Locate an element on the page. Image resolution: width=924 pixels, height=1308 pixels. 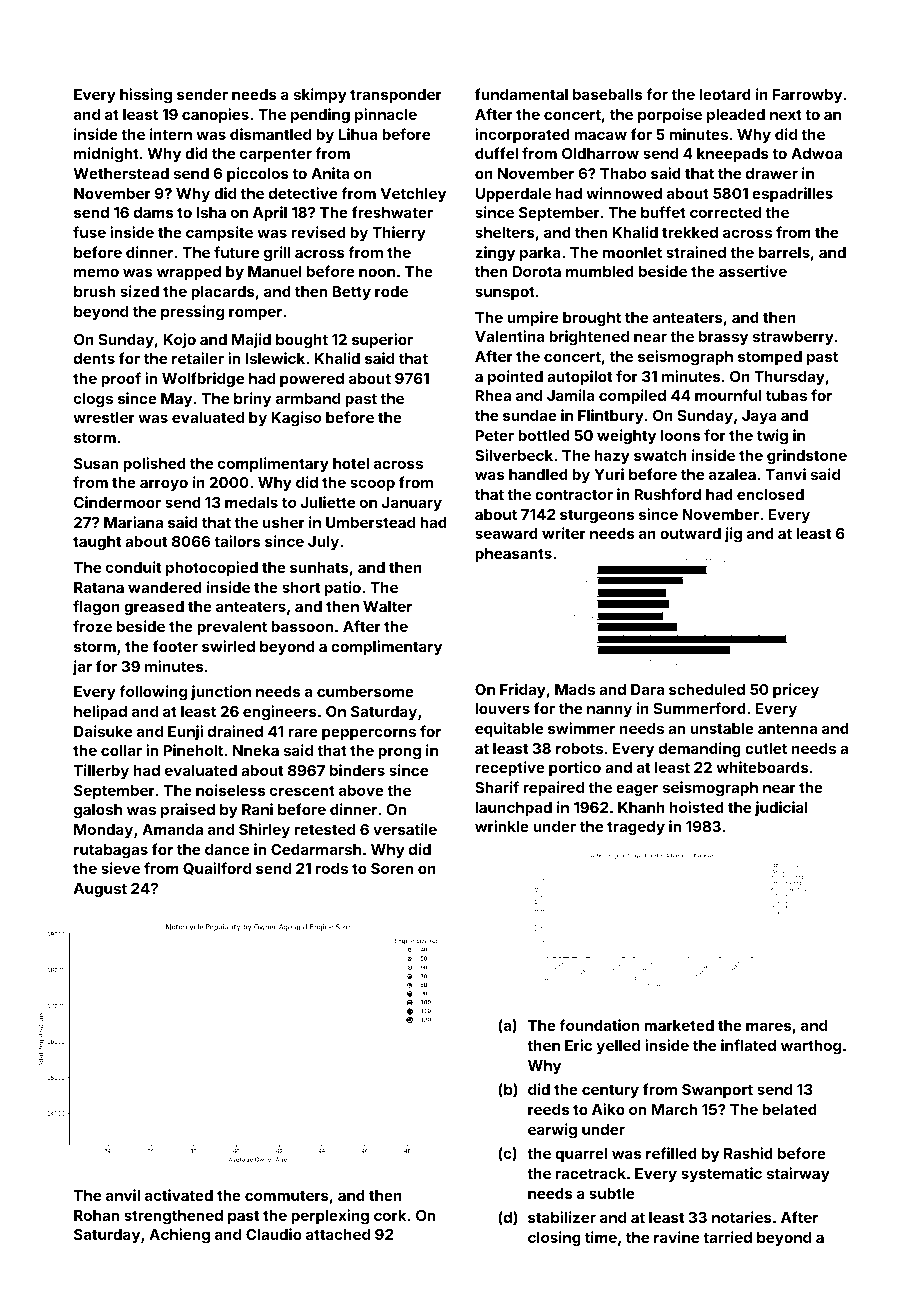
warthog is located at coordinates (811, 1047).
